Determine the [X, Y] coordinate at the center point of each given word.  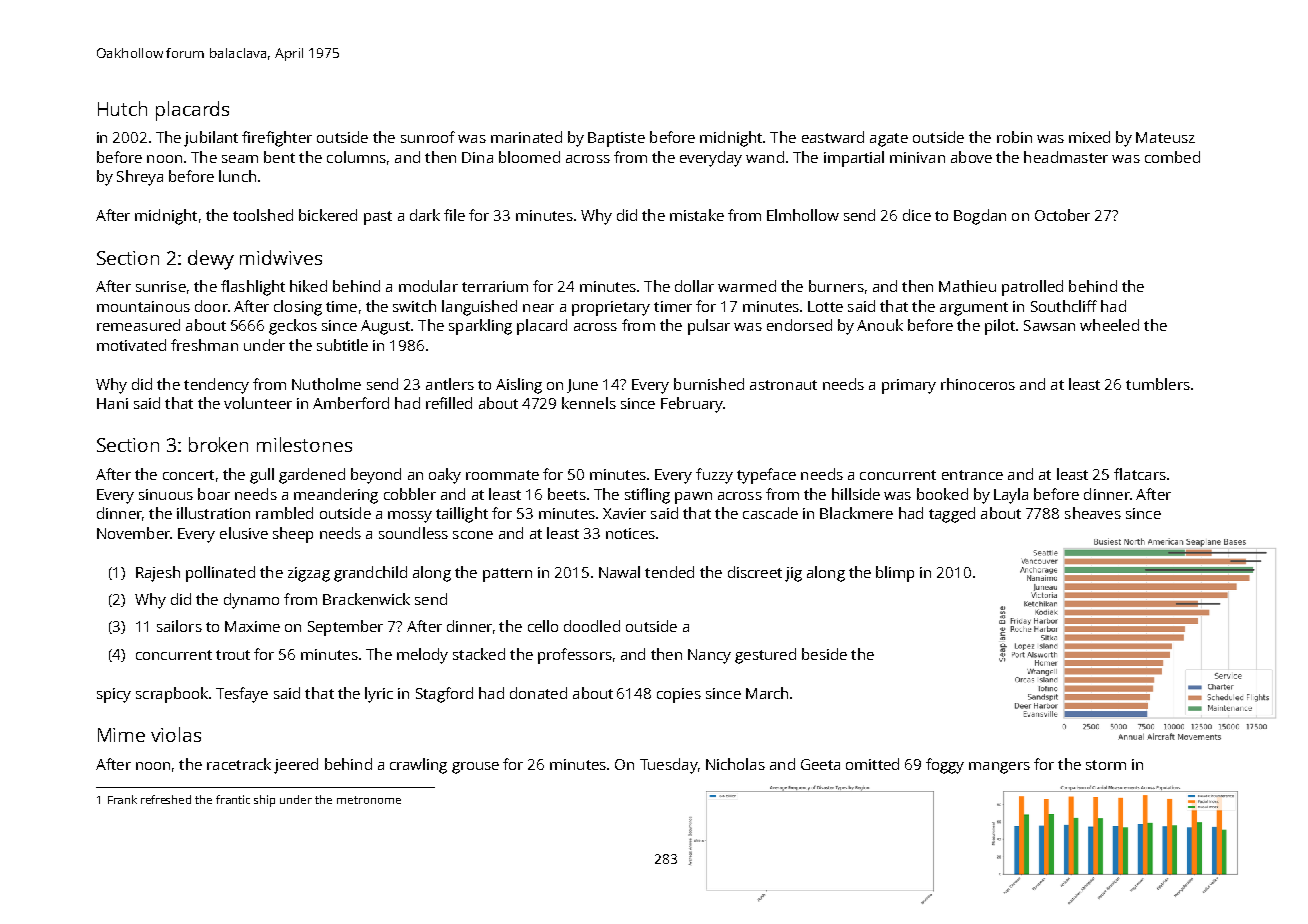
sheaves [1093, 513]
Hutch [122, 108]
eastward [833, 137]
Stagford [444, 695]
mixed [1089, 137]
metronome [369, 800]
